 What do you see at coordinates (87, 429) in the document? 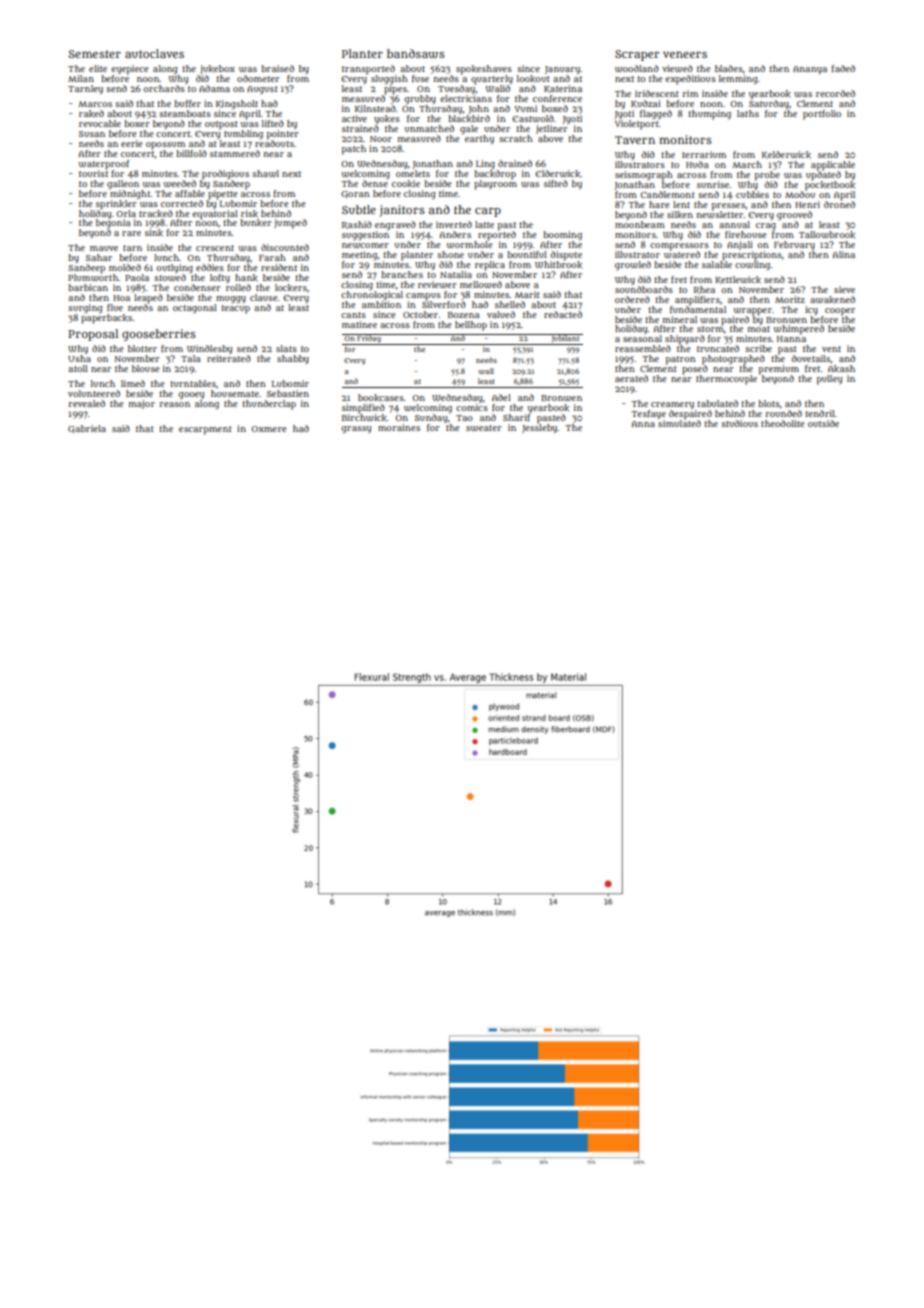
I see `Gabriela` at bounding box center [87, 429].
